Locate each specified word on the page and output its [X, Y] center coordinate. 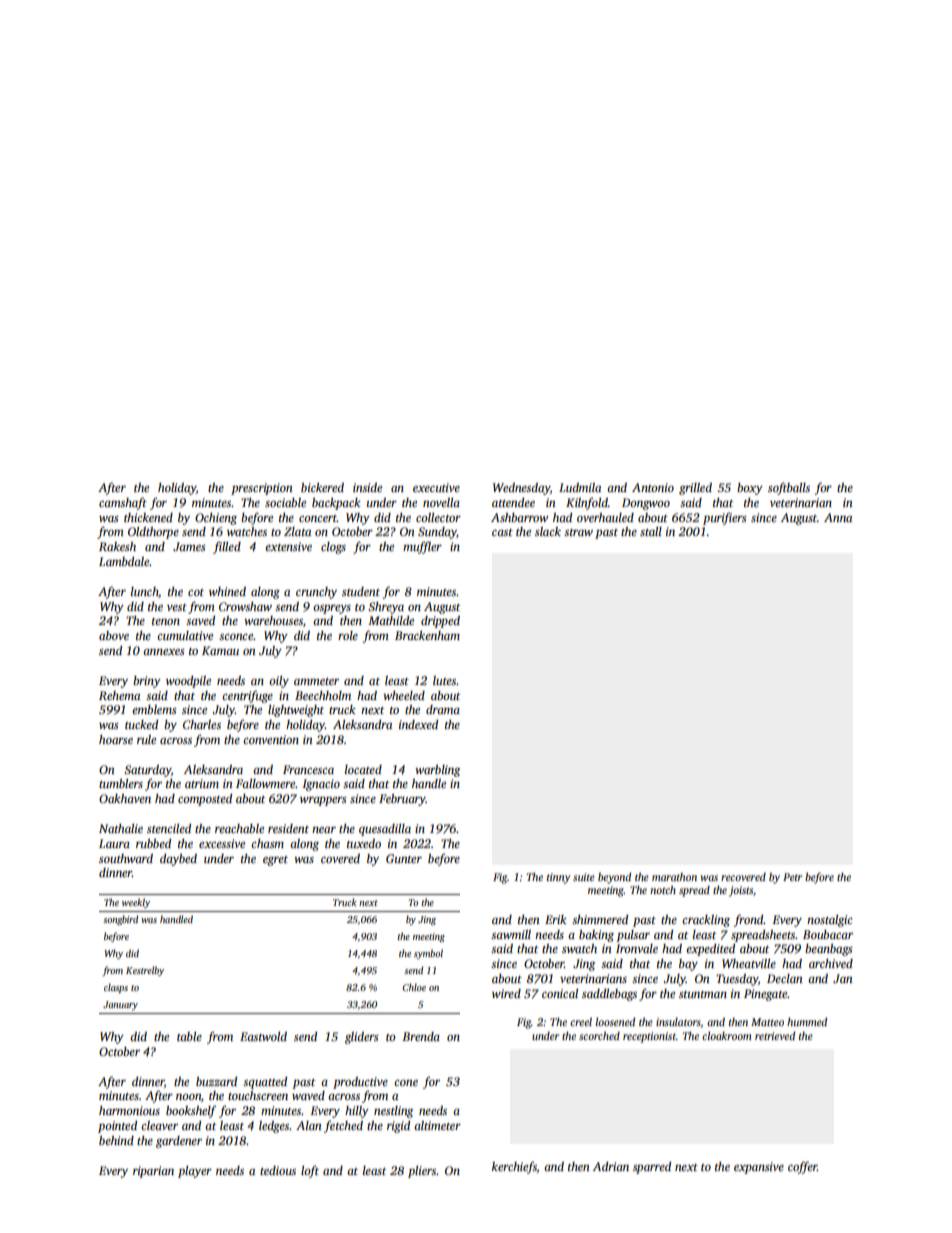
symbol [428, 954]
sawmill [511, 934]
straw [578, 532]
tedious [278, 1170]
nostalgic [830, 921]
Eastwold [263, 1036]
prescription [262, 489]
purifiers [725, 518]
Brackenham [427, 635]
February [402, 800]
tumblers [121, 783]
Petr [792, 877]
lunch [145, 592]
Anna [838, 517]
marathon [674, 877]
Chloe [414, 987]
